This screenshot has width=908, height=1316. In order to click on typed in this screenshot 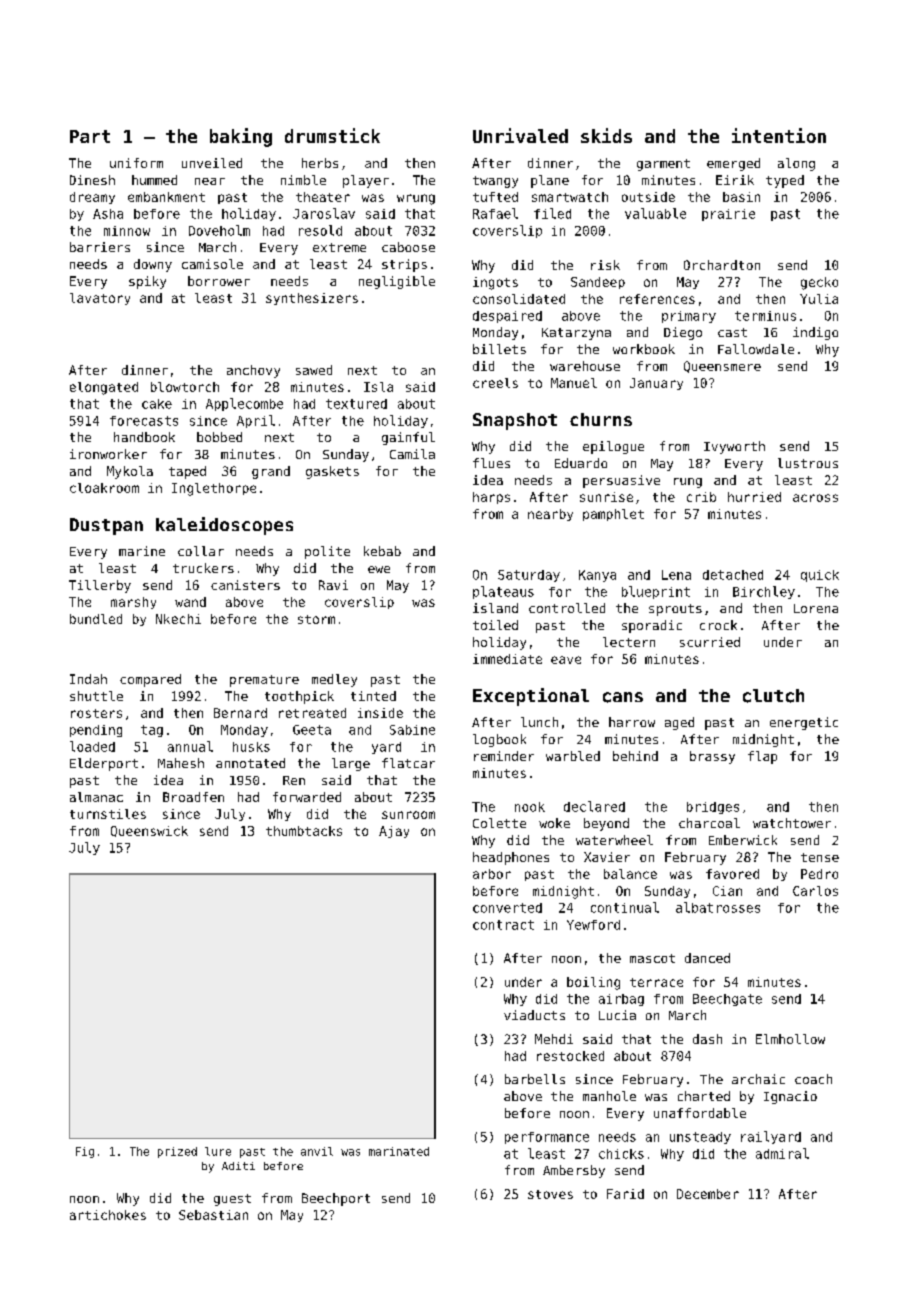, I will do `click(785, 181)`.
